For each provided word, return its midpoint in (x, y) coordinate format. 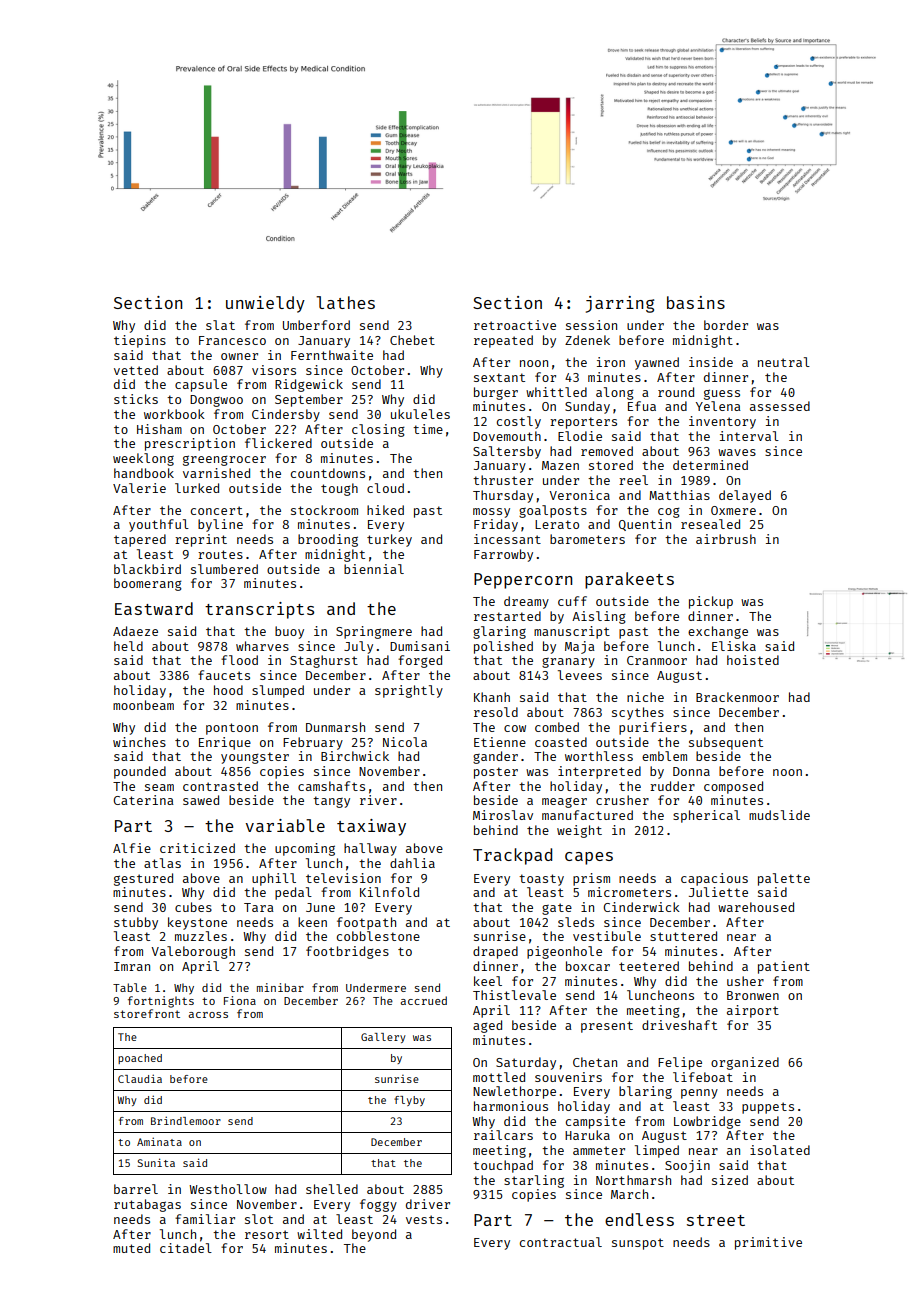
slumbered (224, 569)
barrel (136, 1189)
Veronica (579, 495)
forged (420, 661)
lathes (345, 302)
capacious (714, 879)
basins (696, 302)
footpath (366, 923)
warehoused (756, 907)
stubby (136, 923)
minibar (280, 987)
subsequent (726, 743)
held (128, 646)
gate (557, 909)
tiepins (140, 341)
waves (737, 452)
